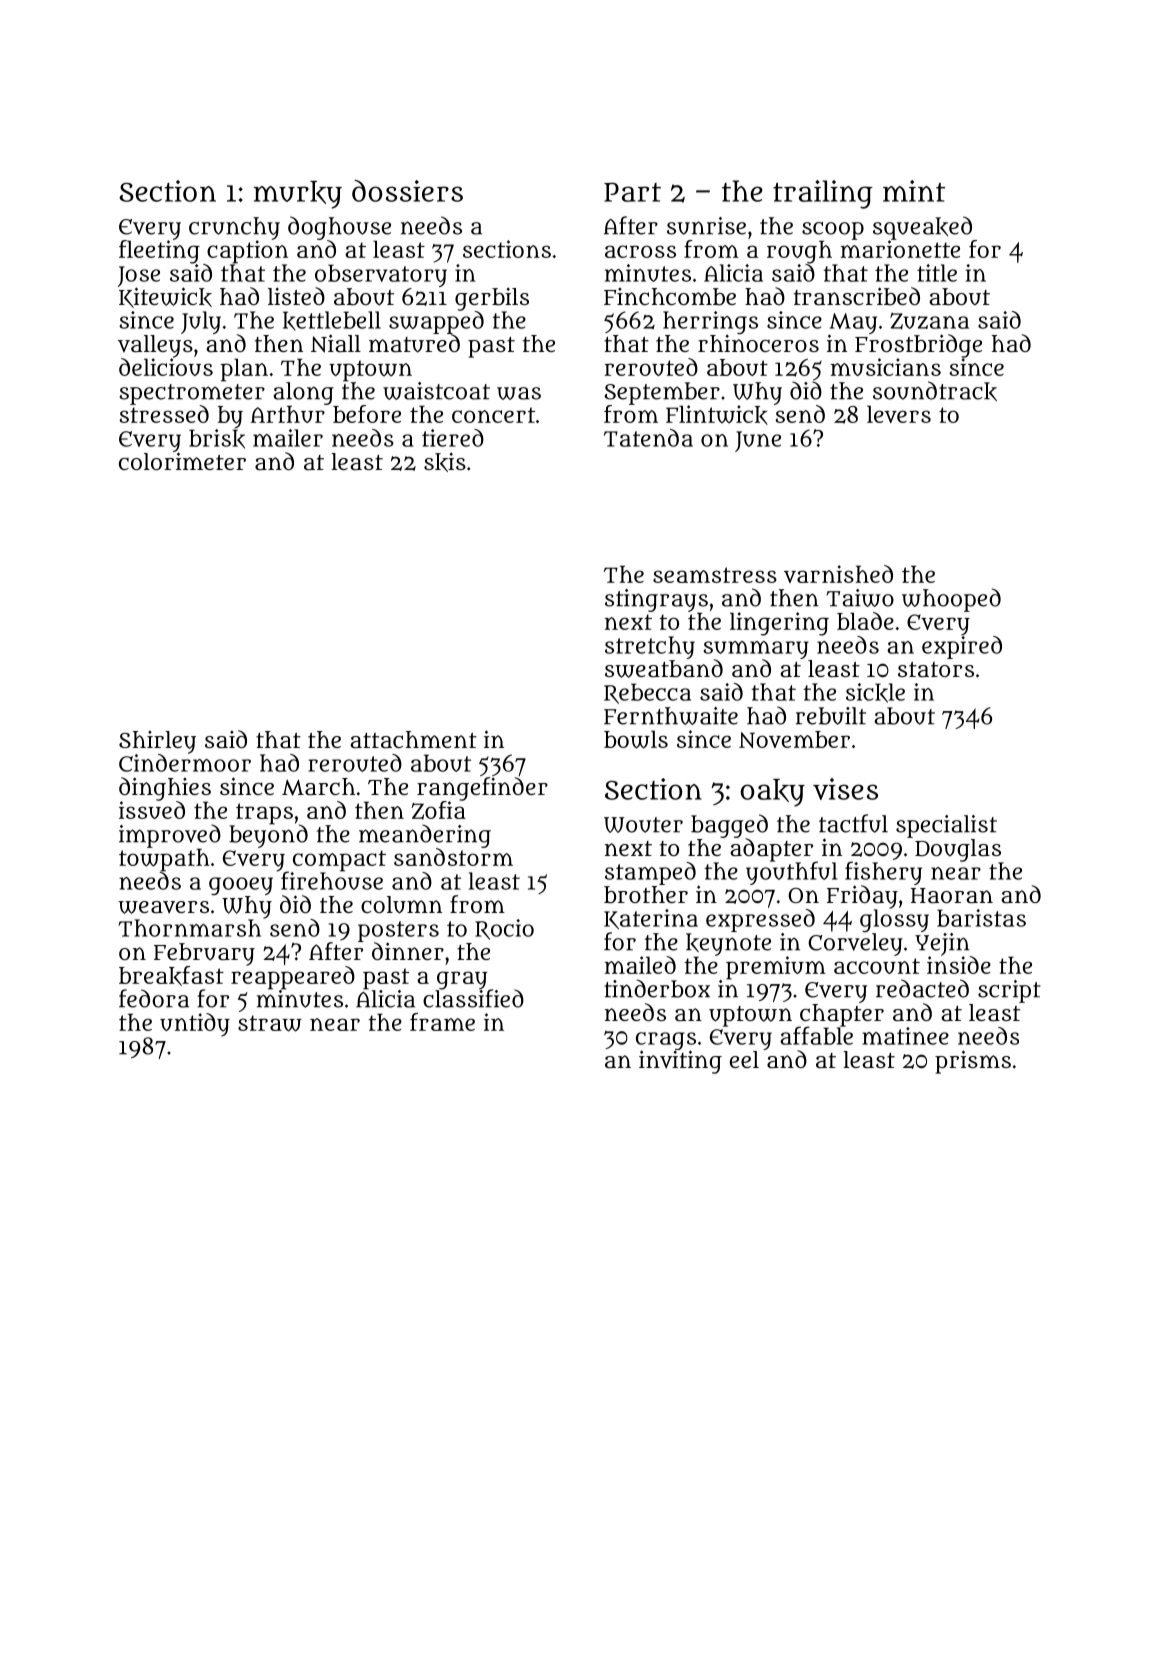  I want to click on Shirley, so click(157, 742).
